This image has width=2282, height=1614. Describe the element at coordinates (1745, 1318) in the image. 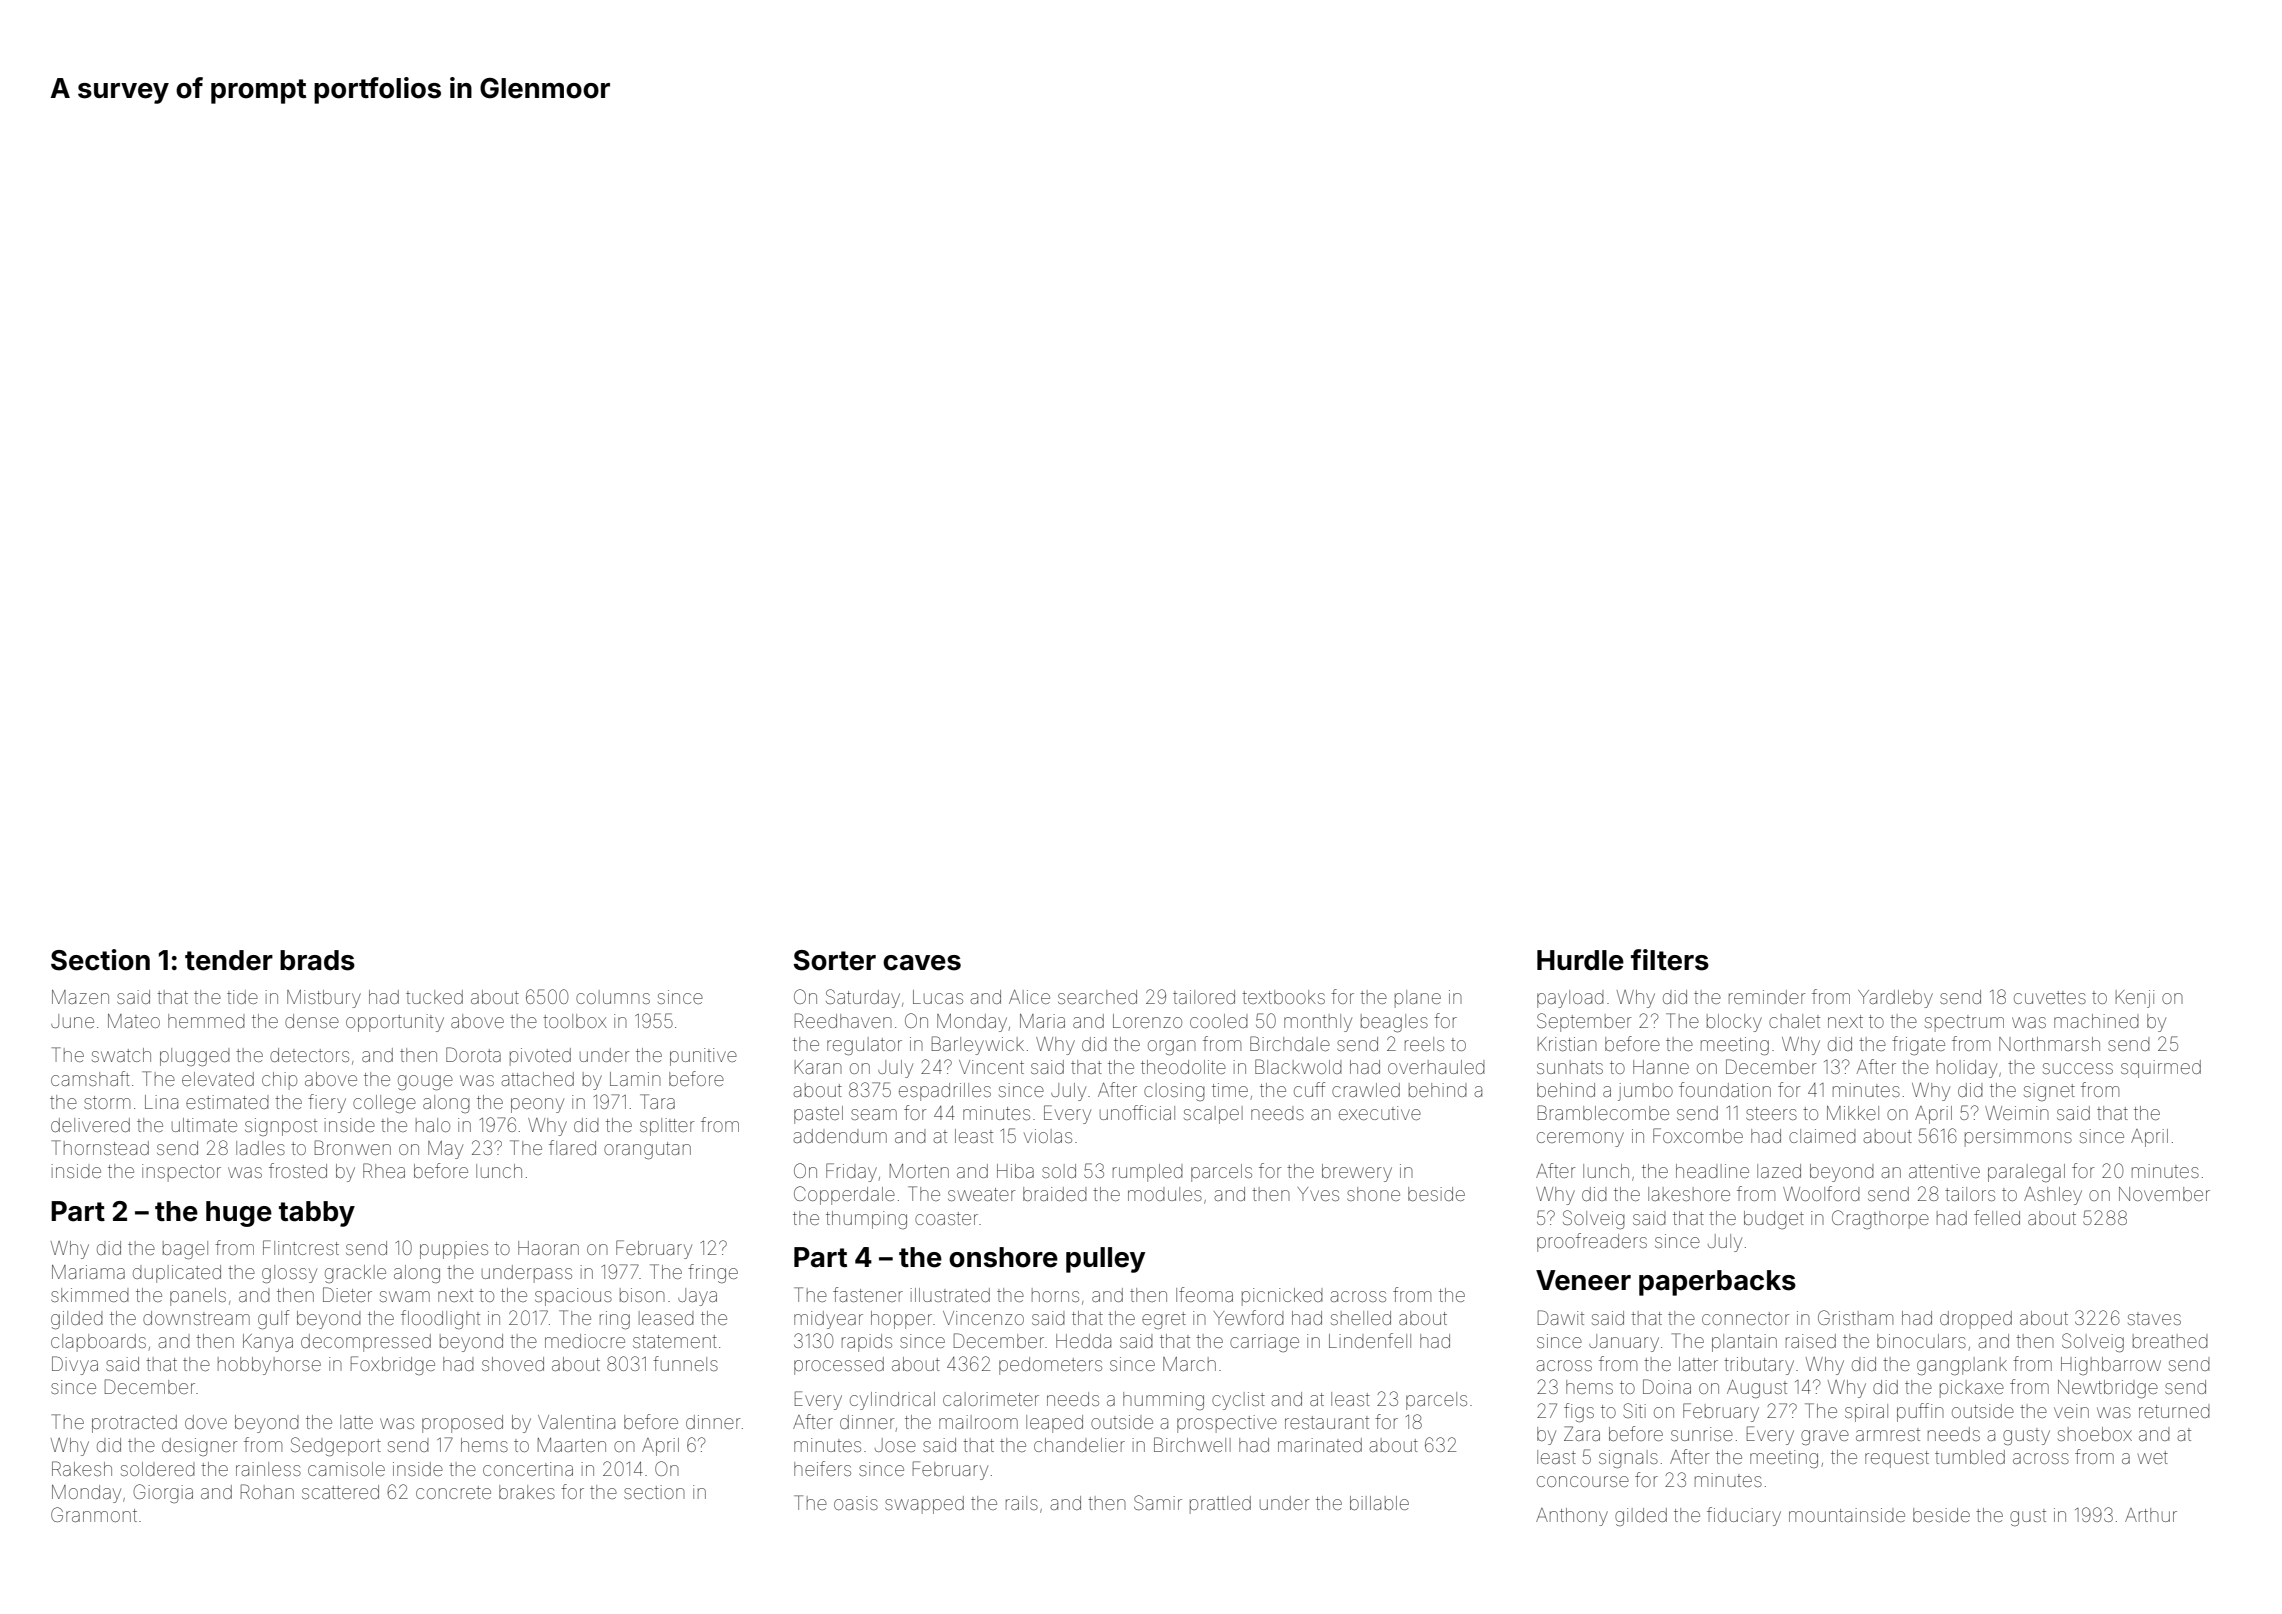

I see `connector` at that location.
